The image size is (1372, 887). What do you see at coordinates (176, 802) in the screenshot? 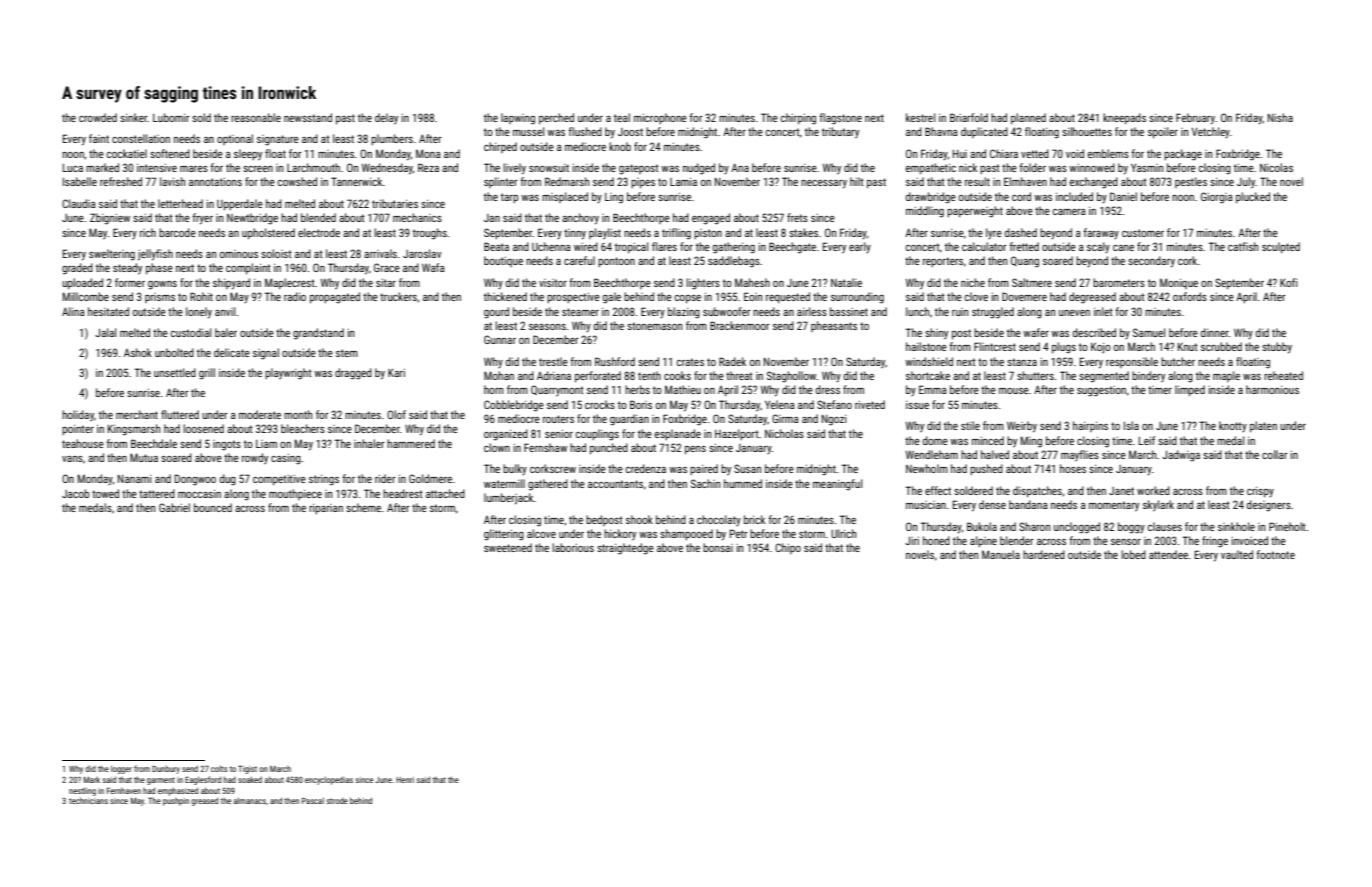
I see `pushpin` at bounding box center [176, 802].
